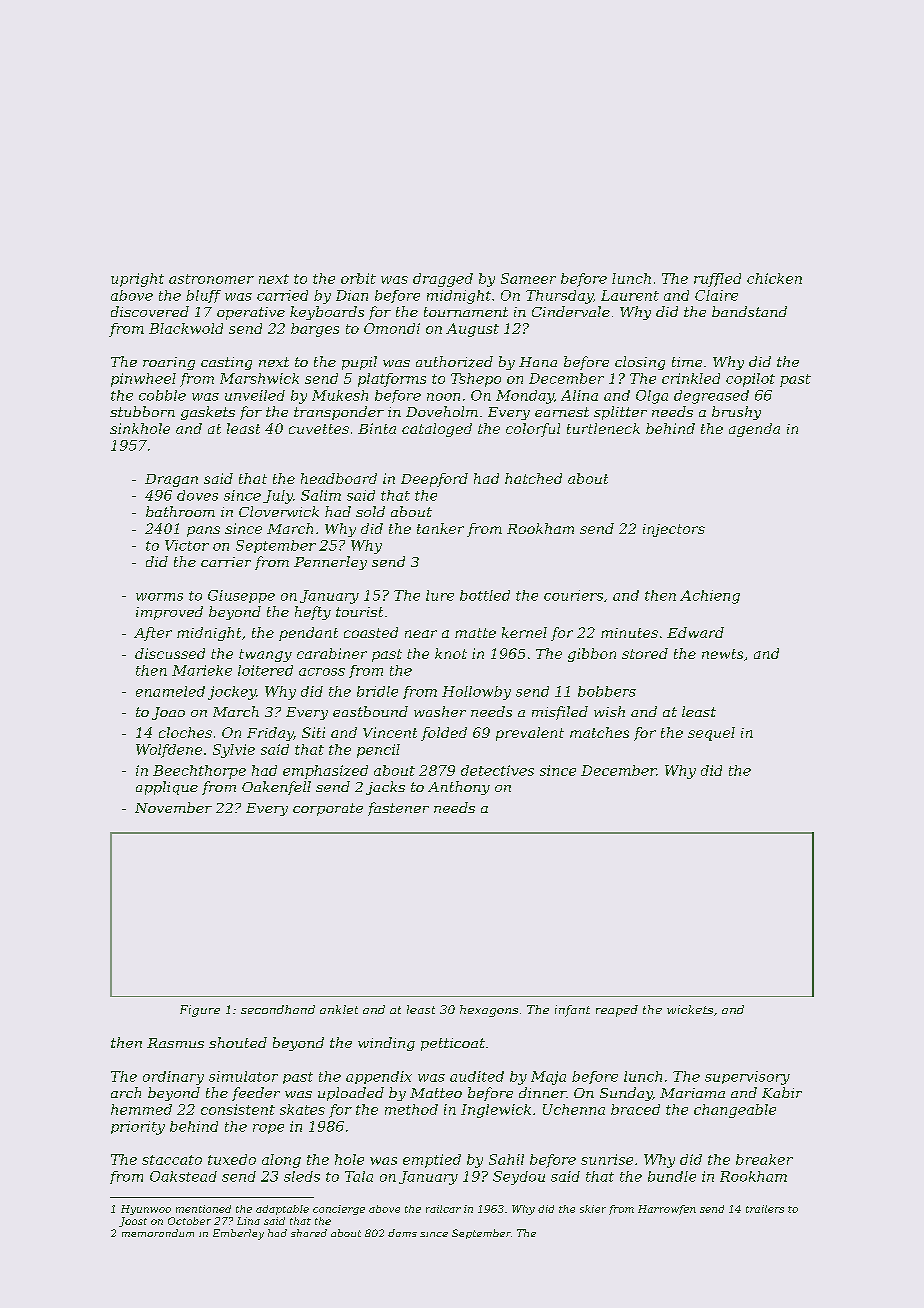 The image size is (924, 1308). I want to click on fastener, so click(398, 809).
